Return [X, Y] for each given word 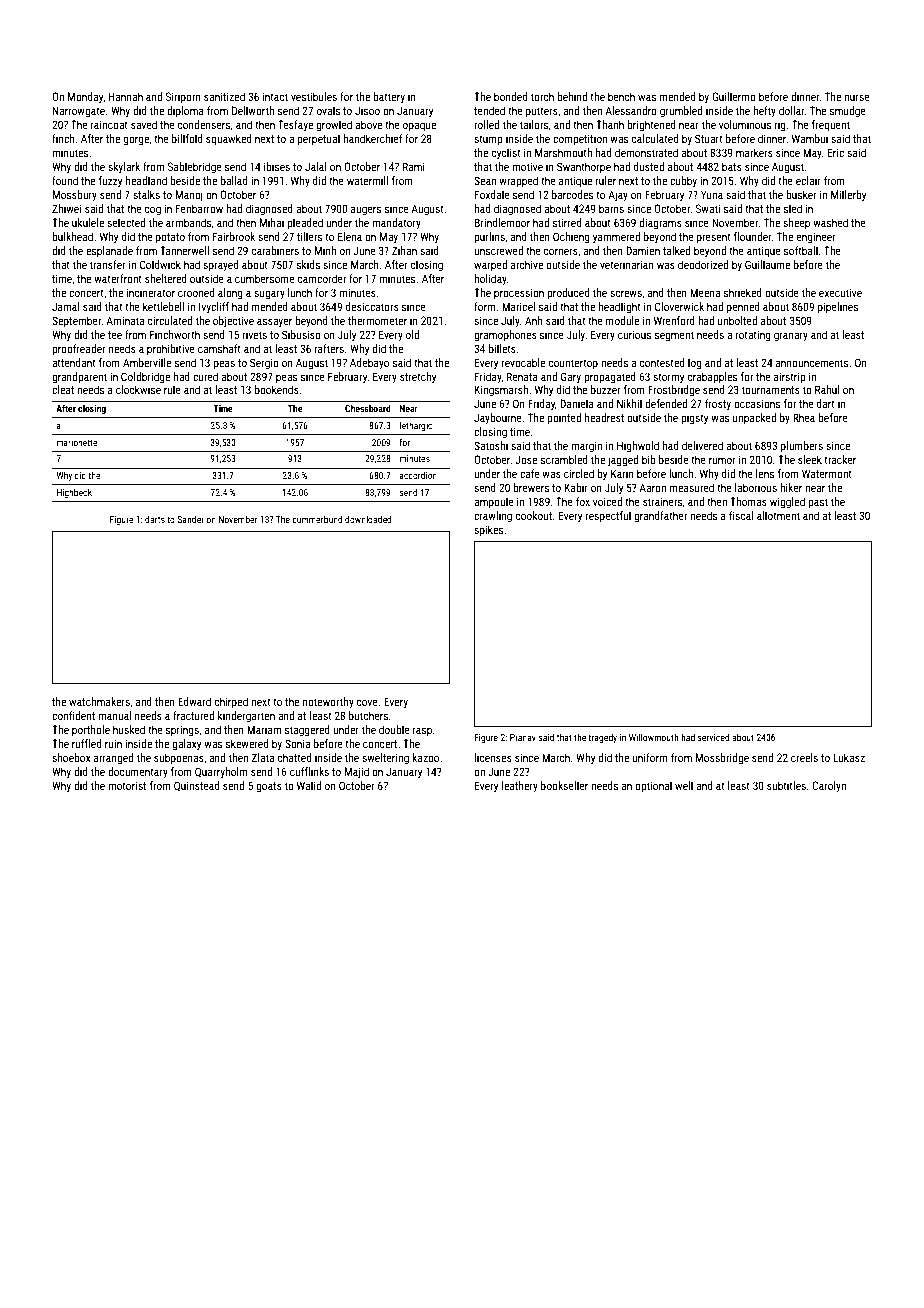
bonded [511, 96]
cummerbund [317, 519]
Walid [309, 785]
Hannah [126, 96]
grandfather [661, 517]
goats [269, 787]
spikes [488, 531]
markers [754, 152]
